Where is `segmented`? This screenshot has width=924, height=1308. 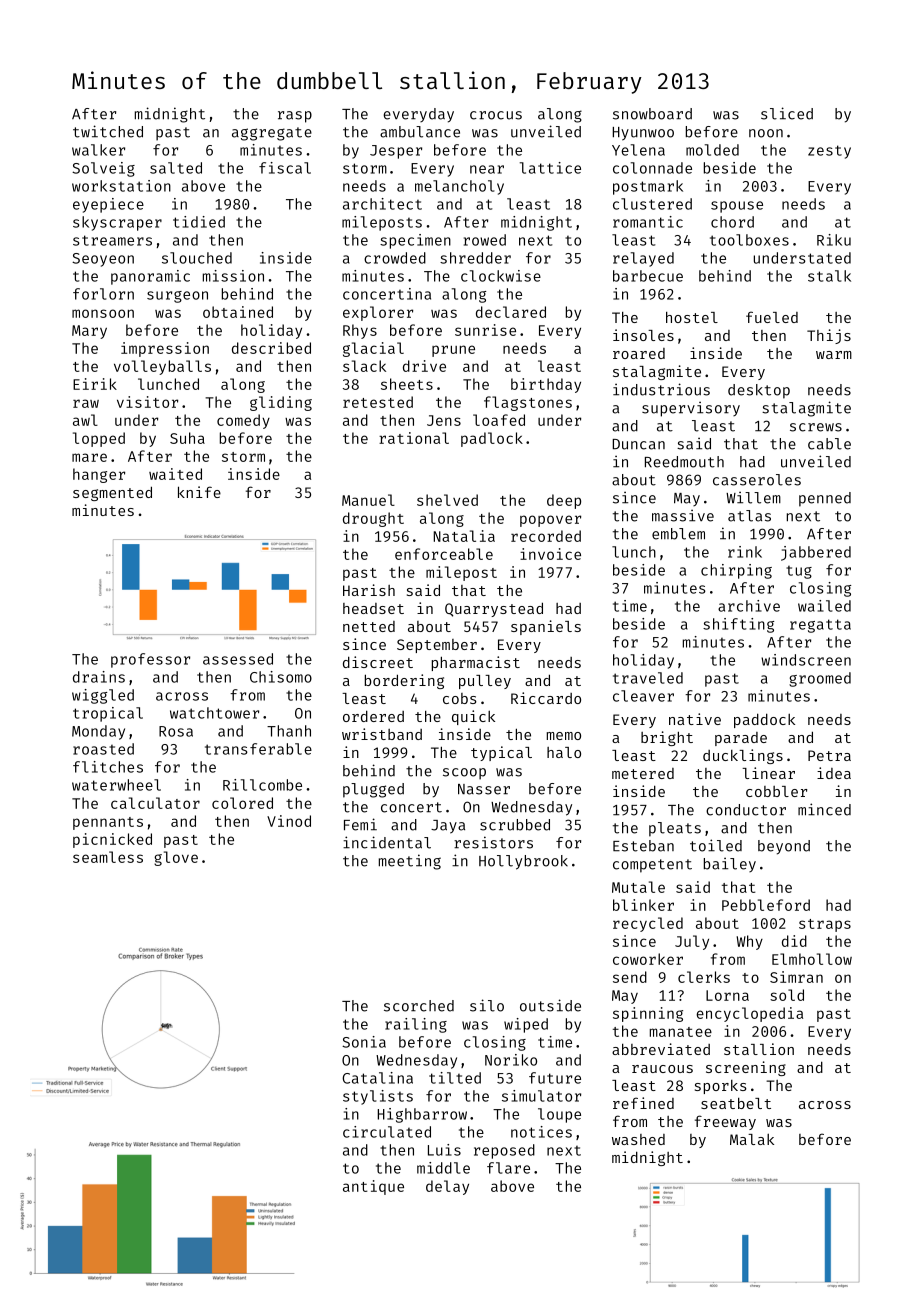 segmented is located at coordinates (112, 493).
